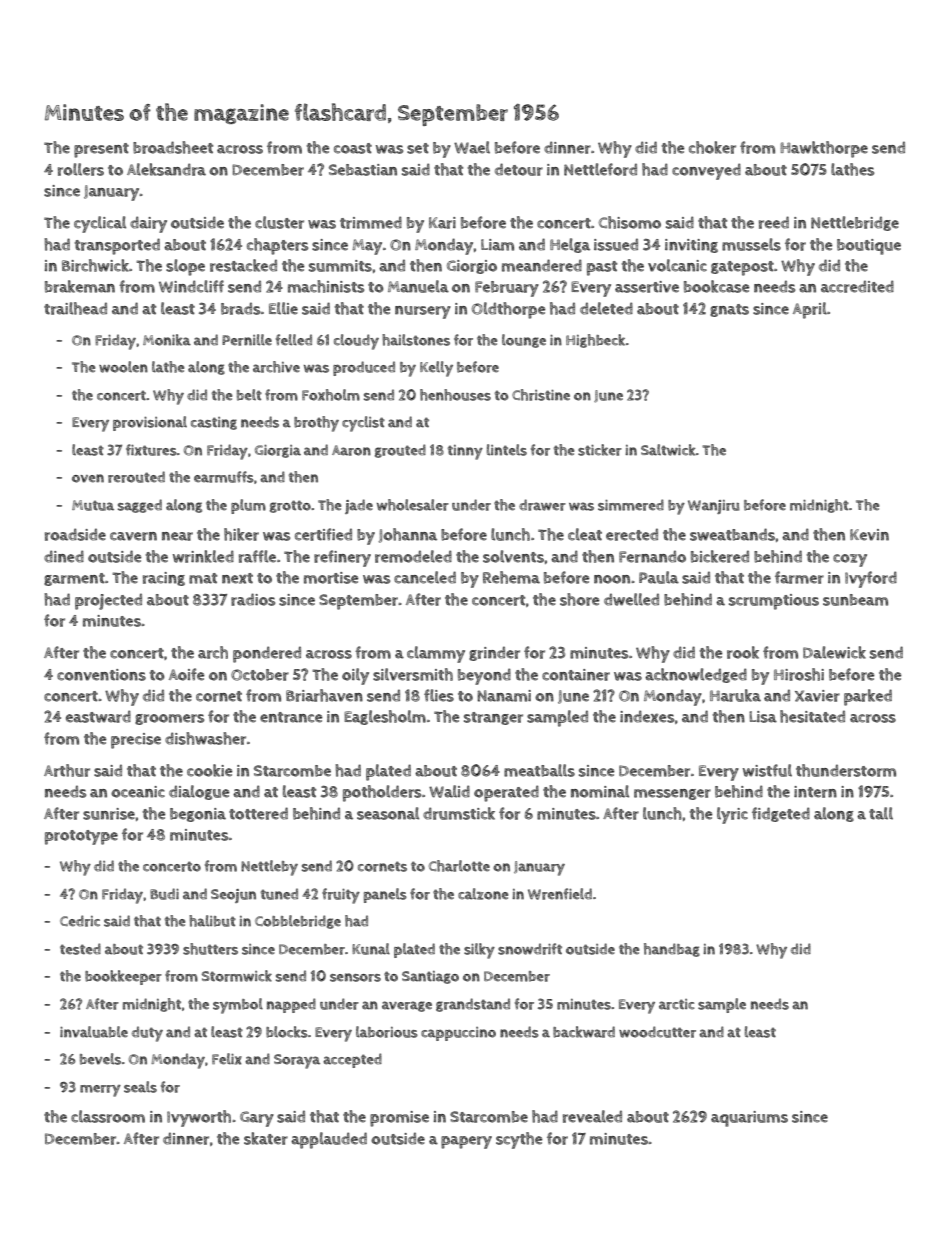  I want to click on Nanami, so click(504, 696).
